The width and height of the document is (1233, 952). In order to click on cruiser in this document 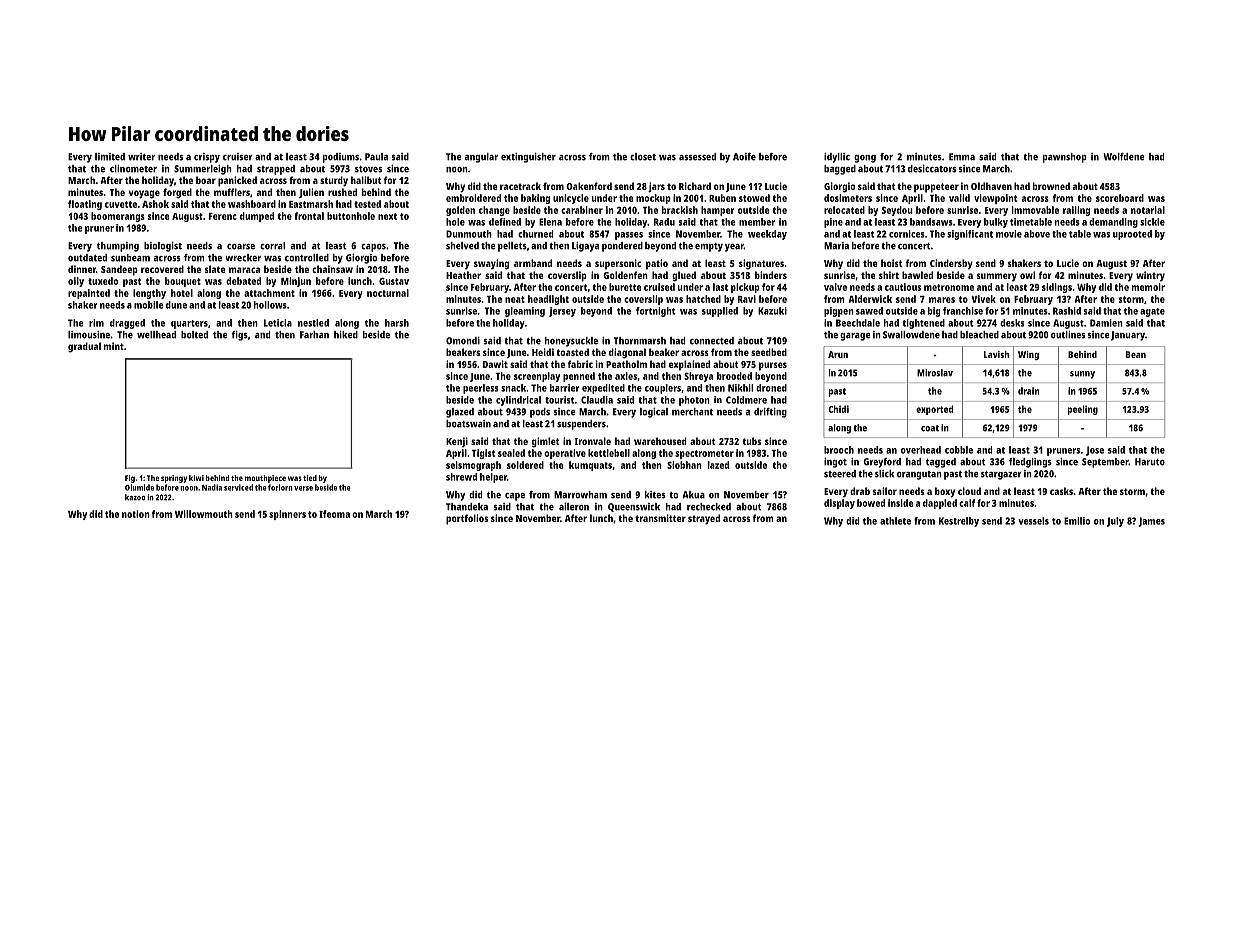, I will do `click(238, 157)`.
